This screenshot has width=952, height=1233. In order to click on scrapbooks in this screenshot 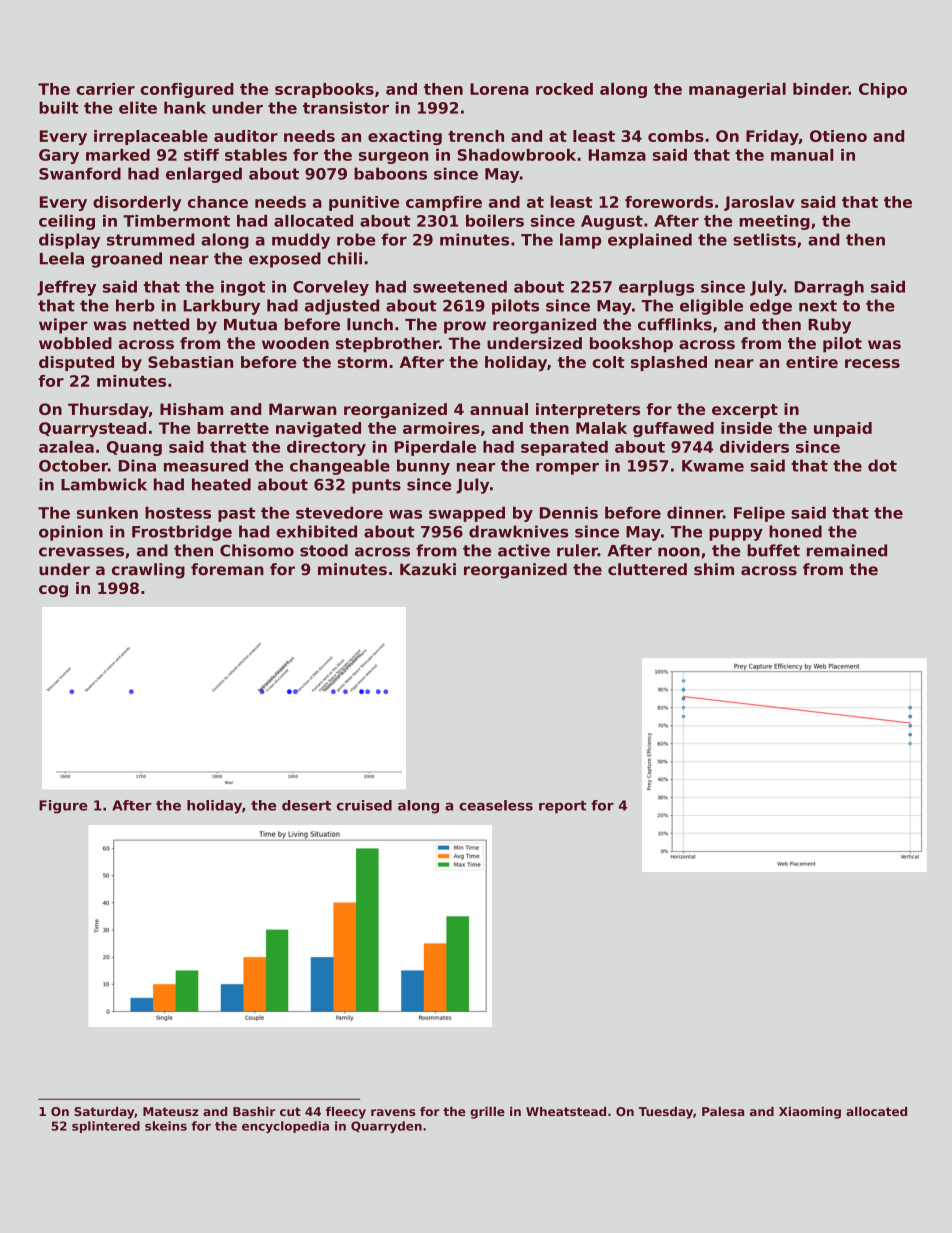, I will do `click(324, 90)`.
